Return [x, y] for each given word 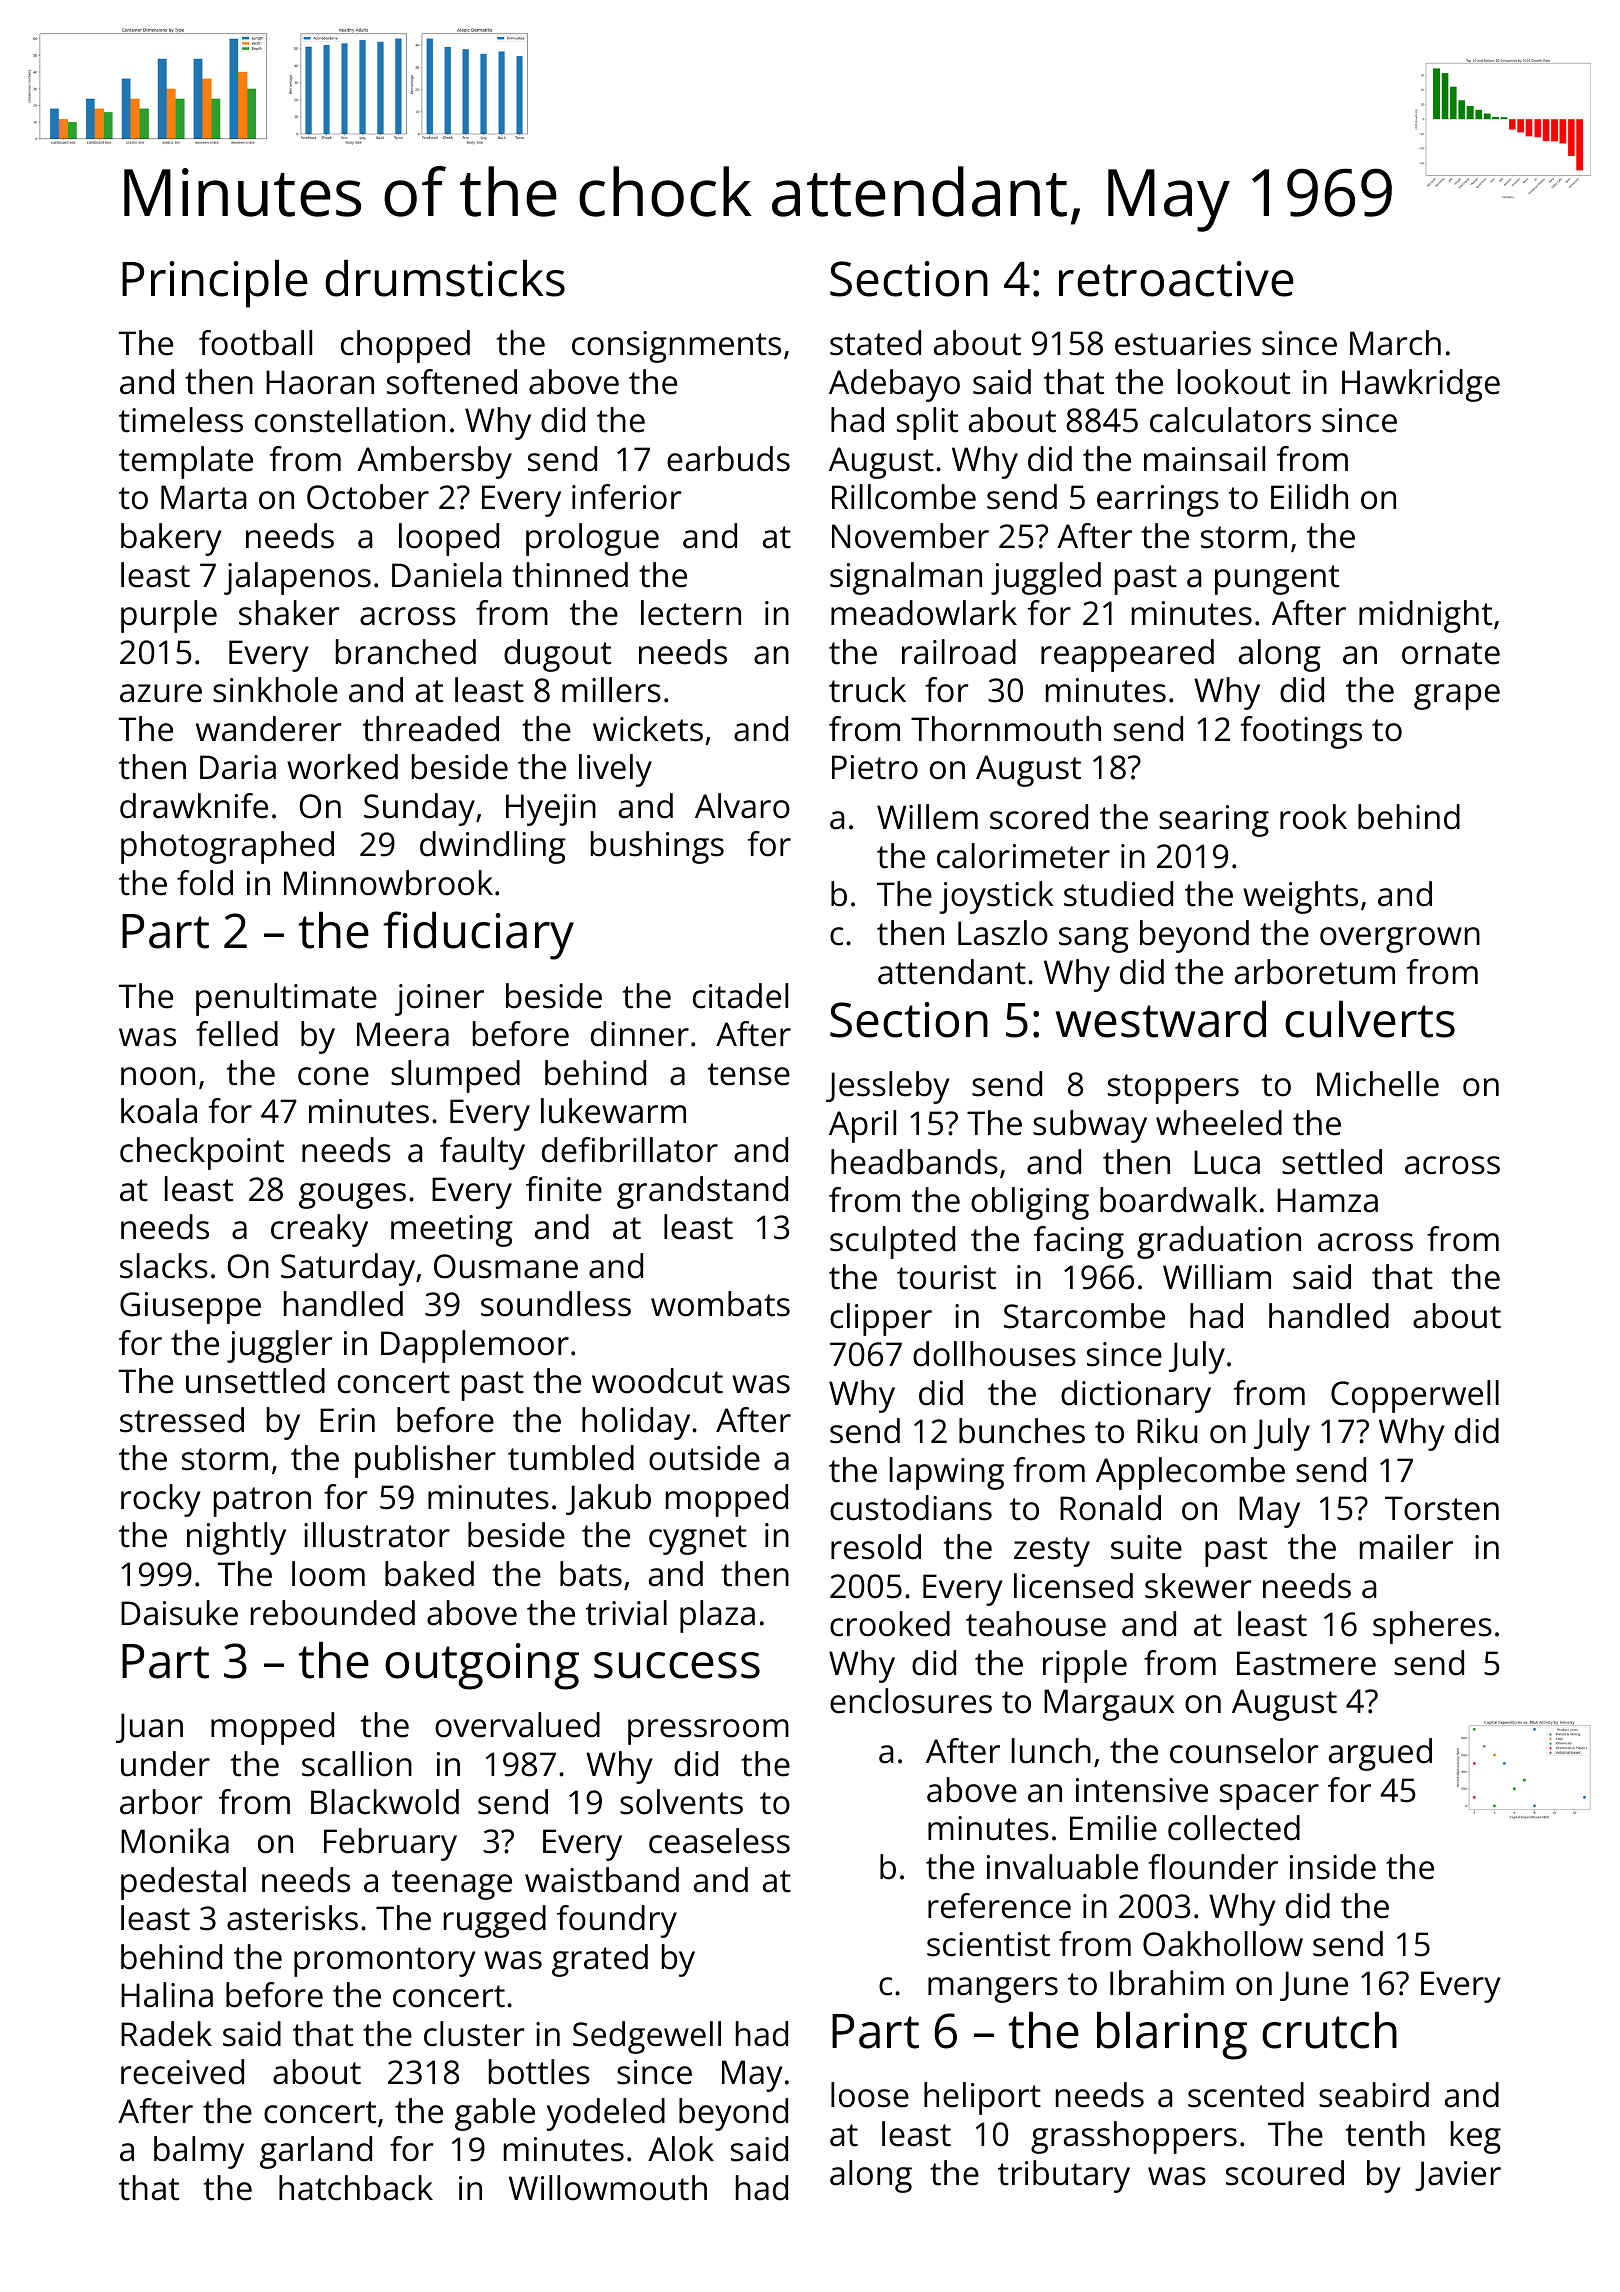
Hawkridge [1421, 385]
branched [406, 652]
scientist [988, 1944]
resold [876, 1547]
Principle [215, 284]
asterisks [292, 1918]
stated [875, 343]
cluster [474, 2034]
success [677, 1665]
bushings [657, 847]
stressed [182, 1420]
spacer [1269, 1797]
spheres [1432, 1627]
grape [1457, 697]
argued [1380, 1754]
